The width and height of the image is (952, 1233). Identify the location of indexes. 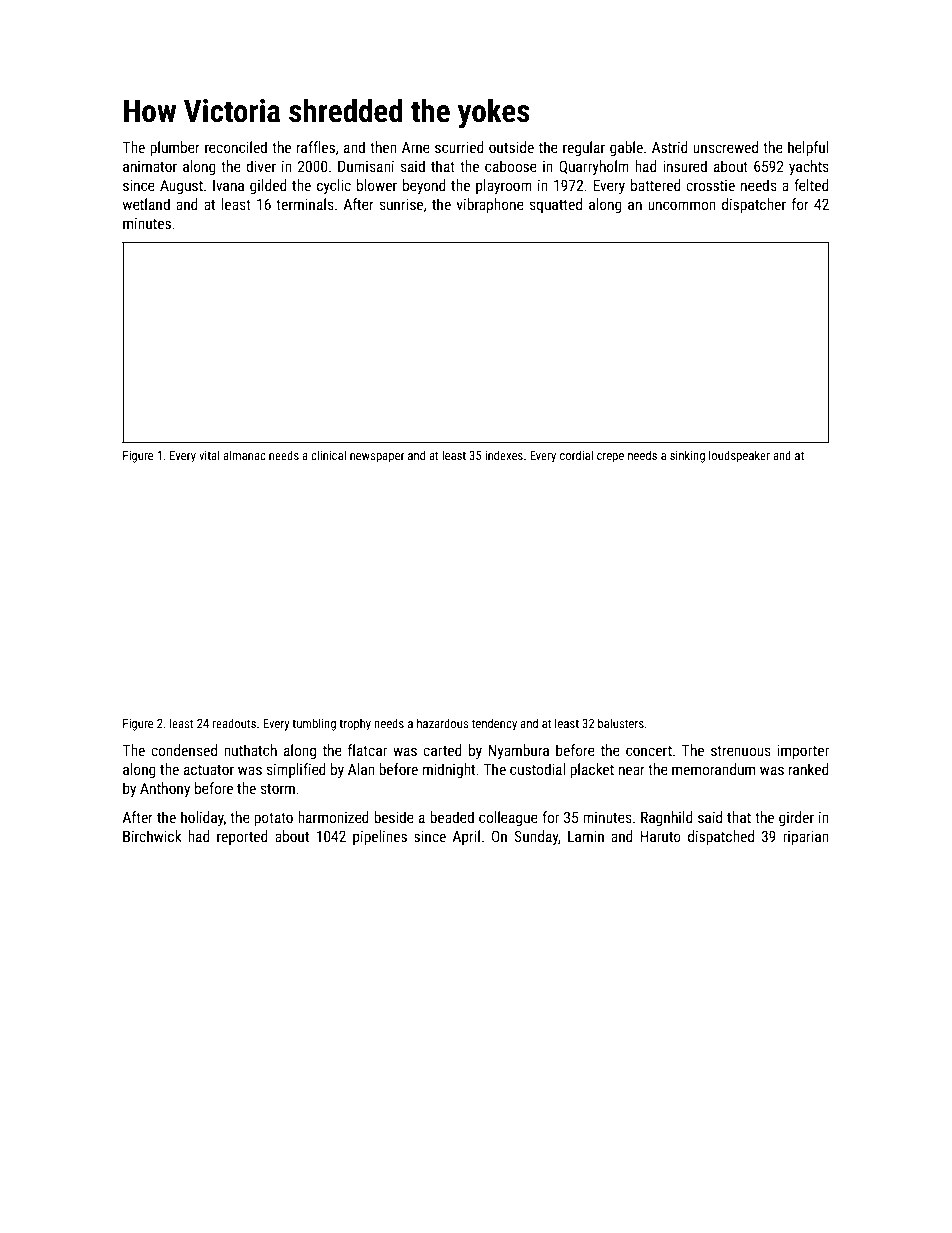
(504, 455).
